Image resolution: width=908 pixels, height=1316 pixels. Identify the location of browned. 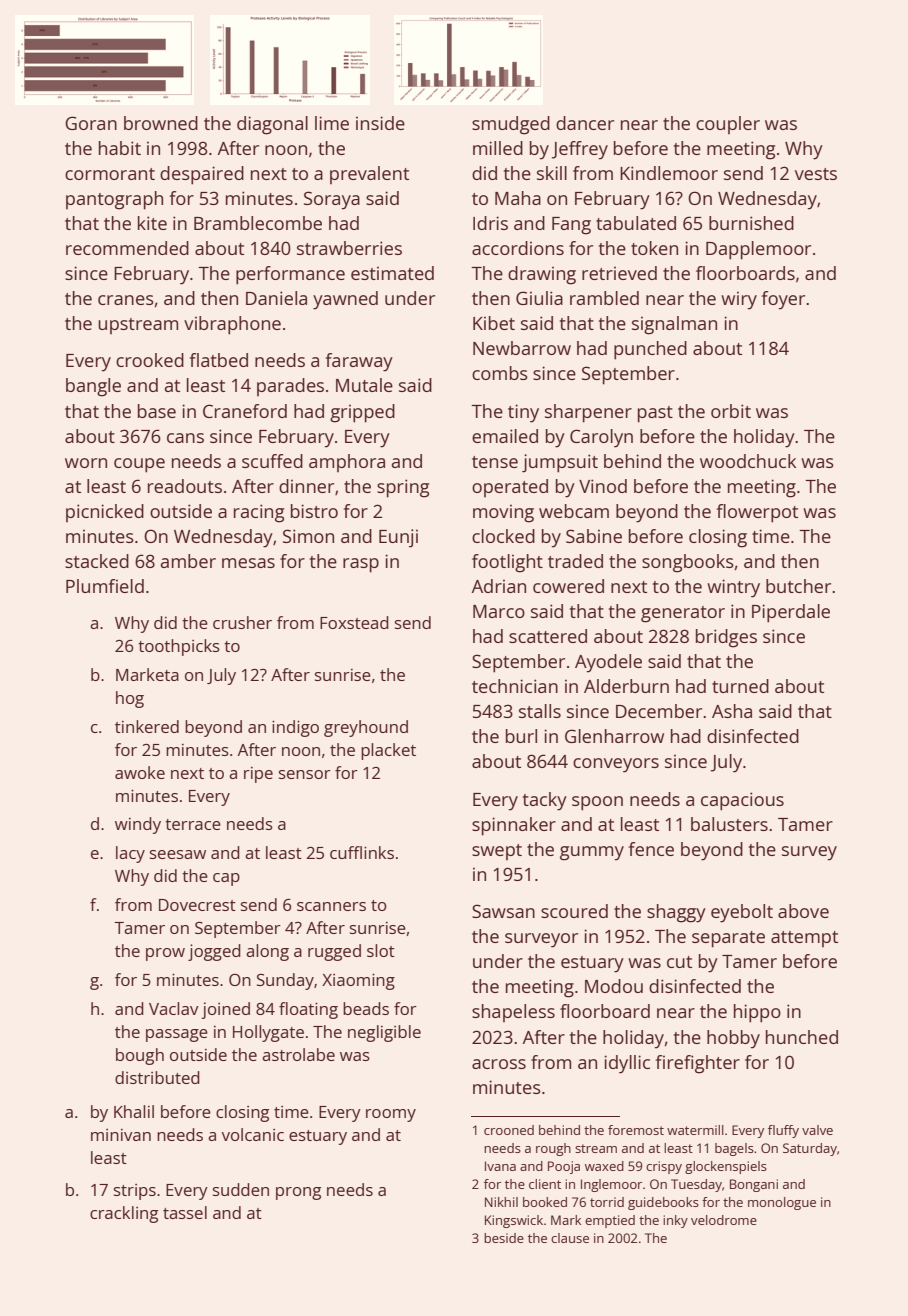
(161, 123).
